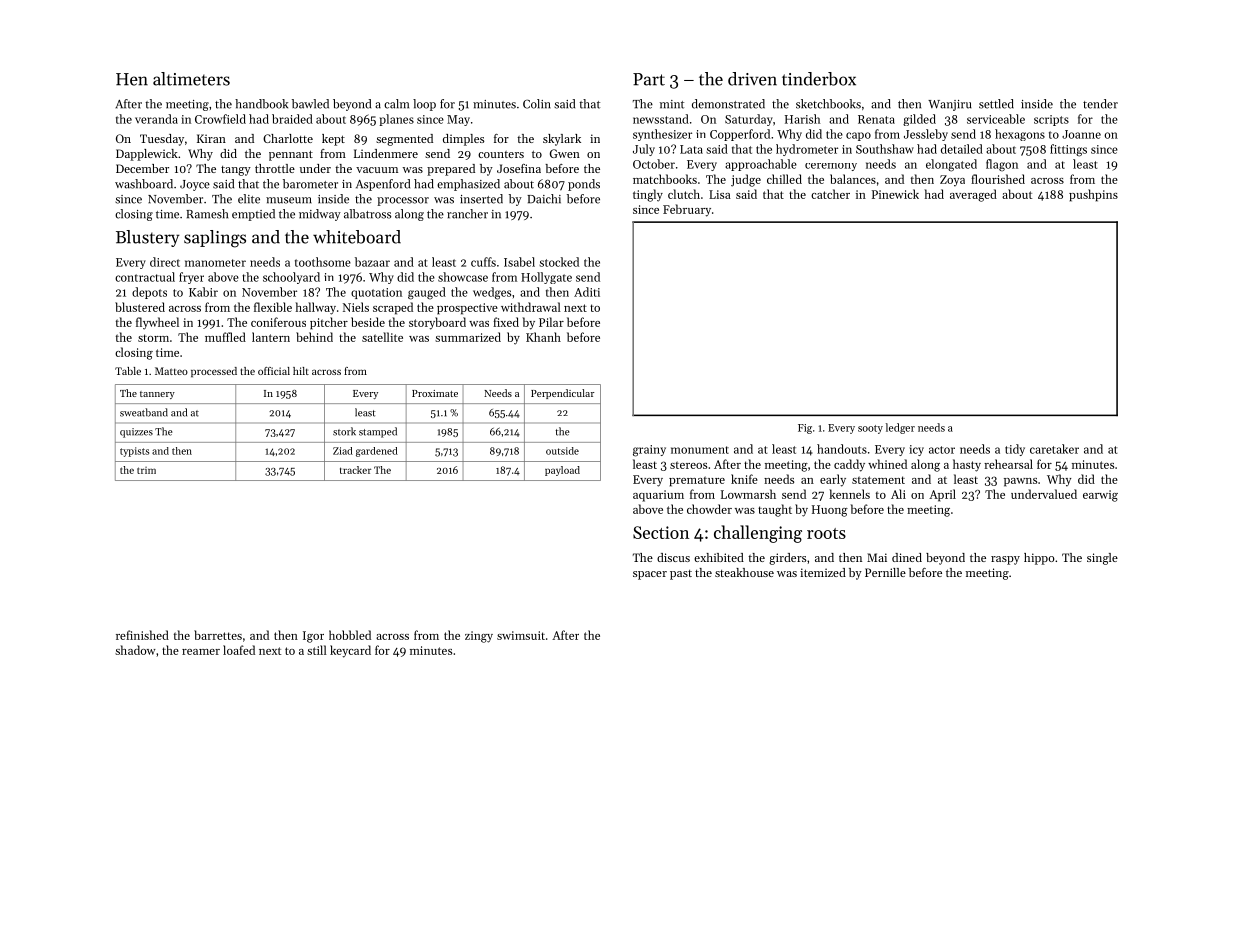 This page has width=1233, height=952. I want to click on tidy, so click(1015, 450).
